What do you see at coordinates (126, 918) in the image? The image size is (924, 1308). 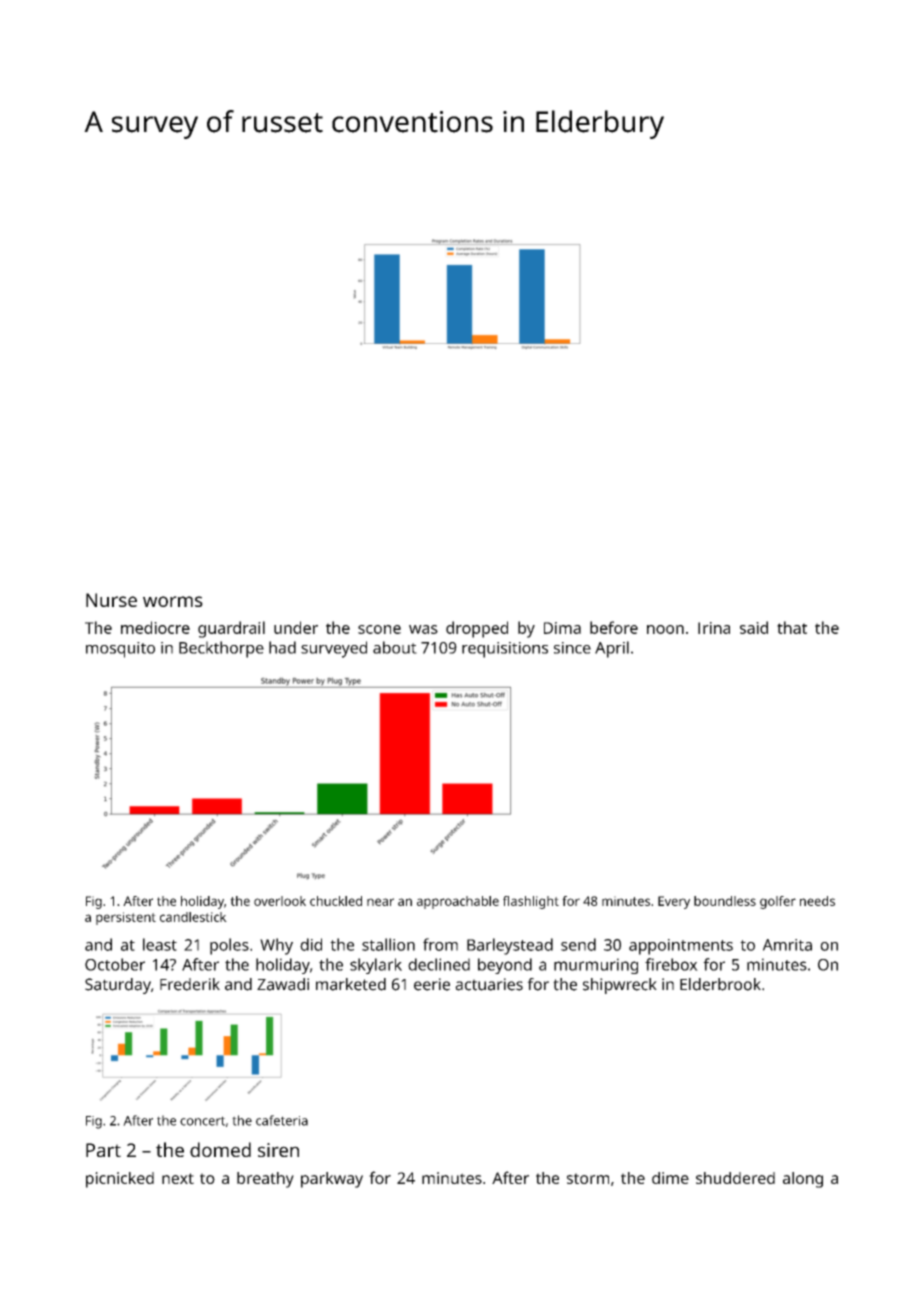 I see `persistent` at bounding box center [126, 918].
